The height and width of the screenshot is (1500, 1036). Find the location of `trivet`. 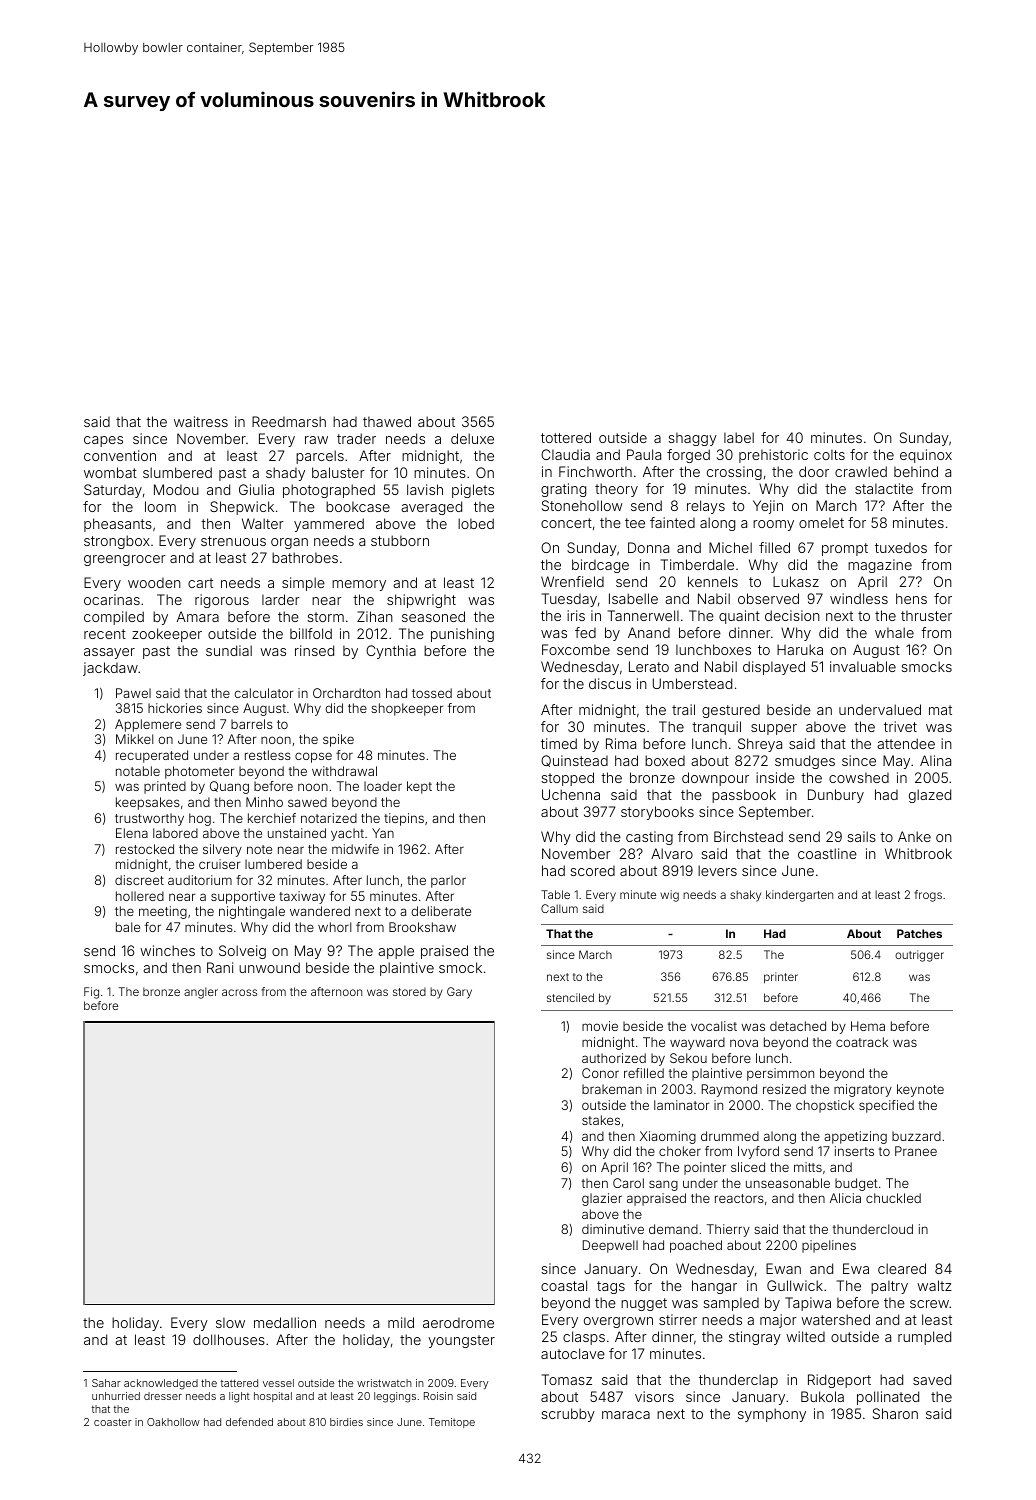

trivet is located at coordinates (900, 726).
